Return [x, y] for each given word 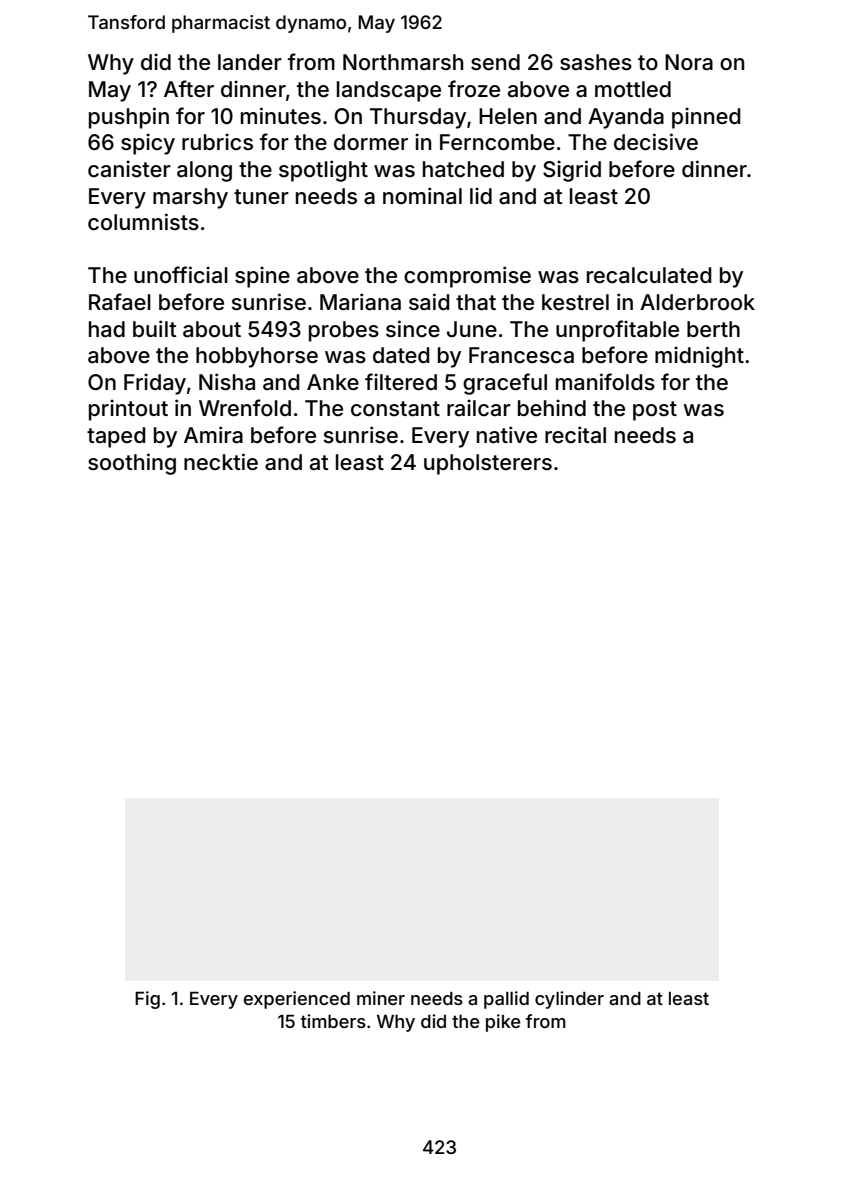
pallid [506, 1000]
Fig [147, 1000]
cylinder [569, 1000]
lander [250, 62]
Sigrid [572, 171]
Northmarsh [403, 62]
